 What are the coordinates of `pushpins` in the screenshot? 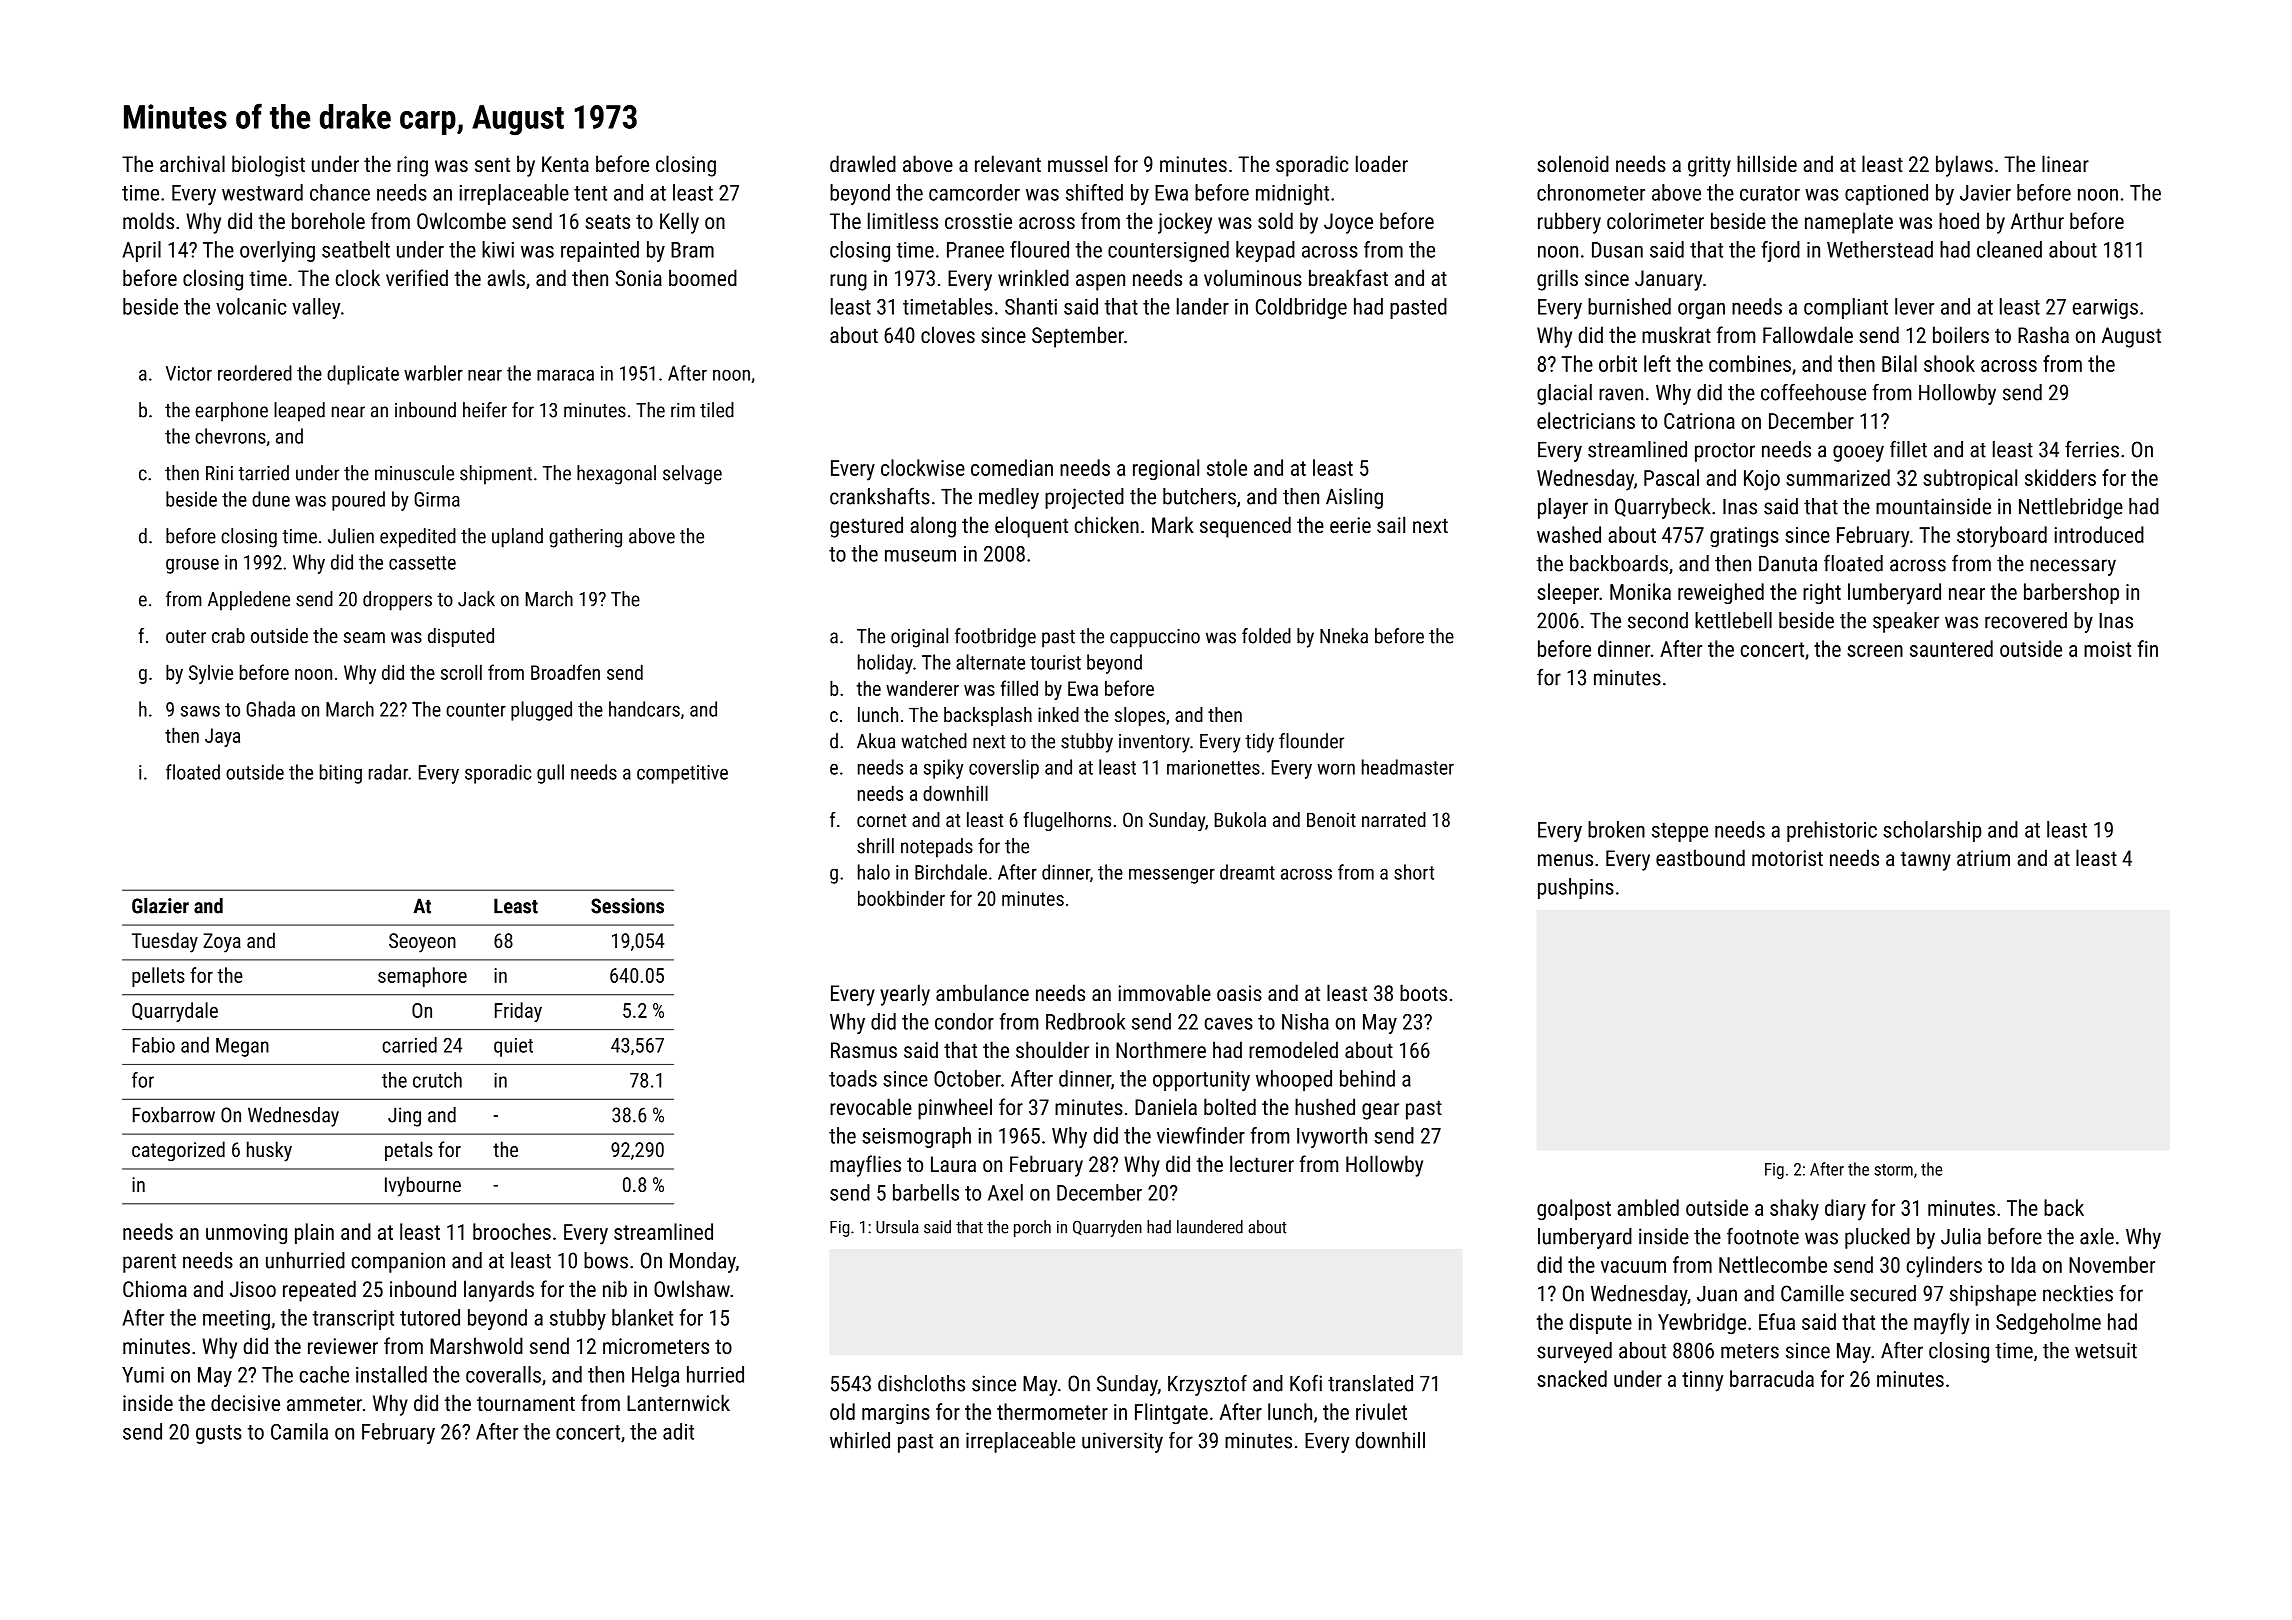 It's located at (1576, 888).
